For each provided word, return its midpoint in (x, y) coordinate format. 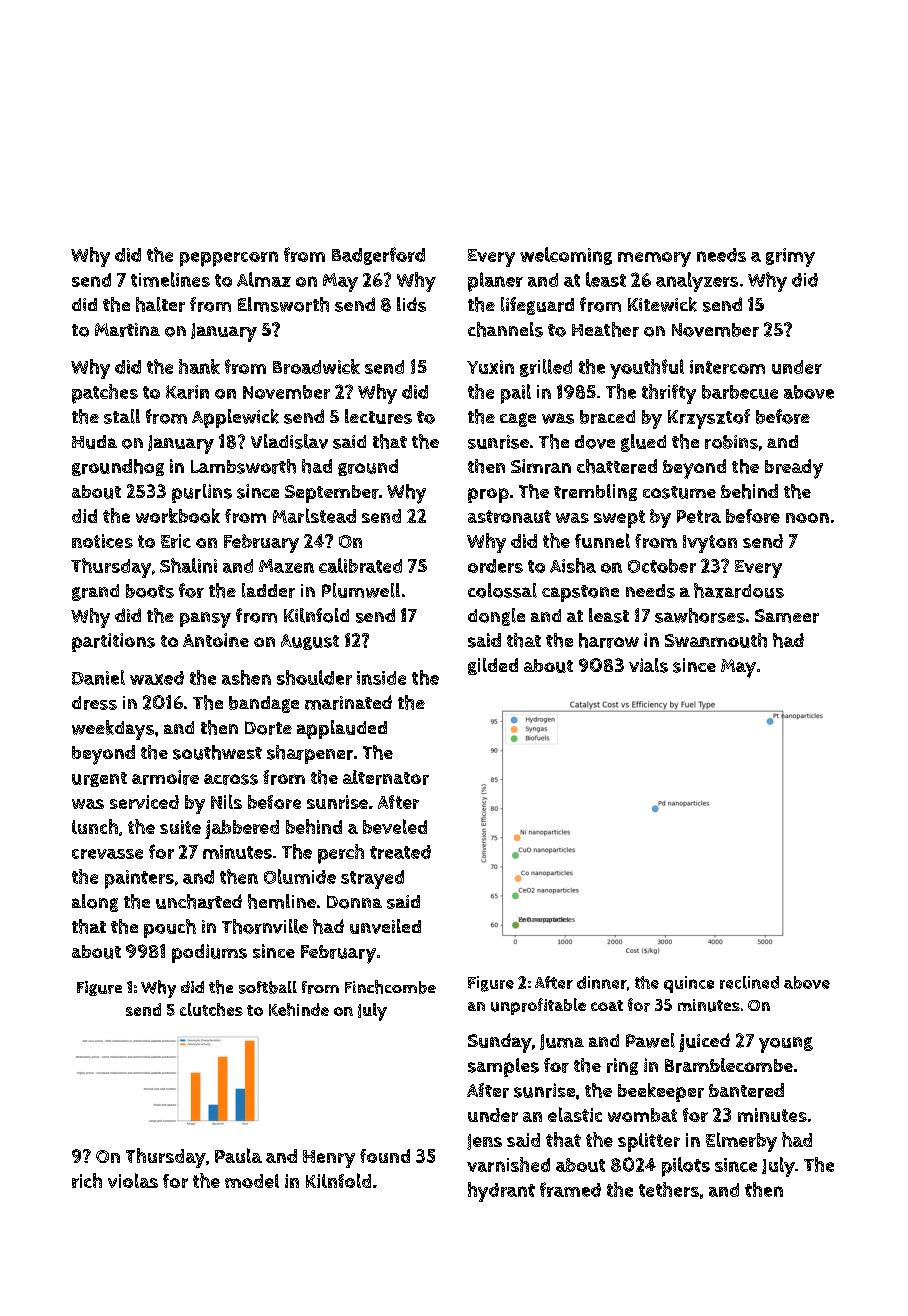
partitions (113, 642)
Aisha (573, 565)
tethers (669, 1189)
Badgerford (378, 256)
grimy (790, 257)
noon (807, 518)
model (252, 1181)
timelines (170, 279)
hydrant (501, 1192)
